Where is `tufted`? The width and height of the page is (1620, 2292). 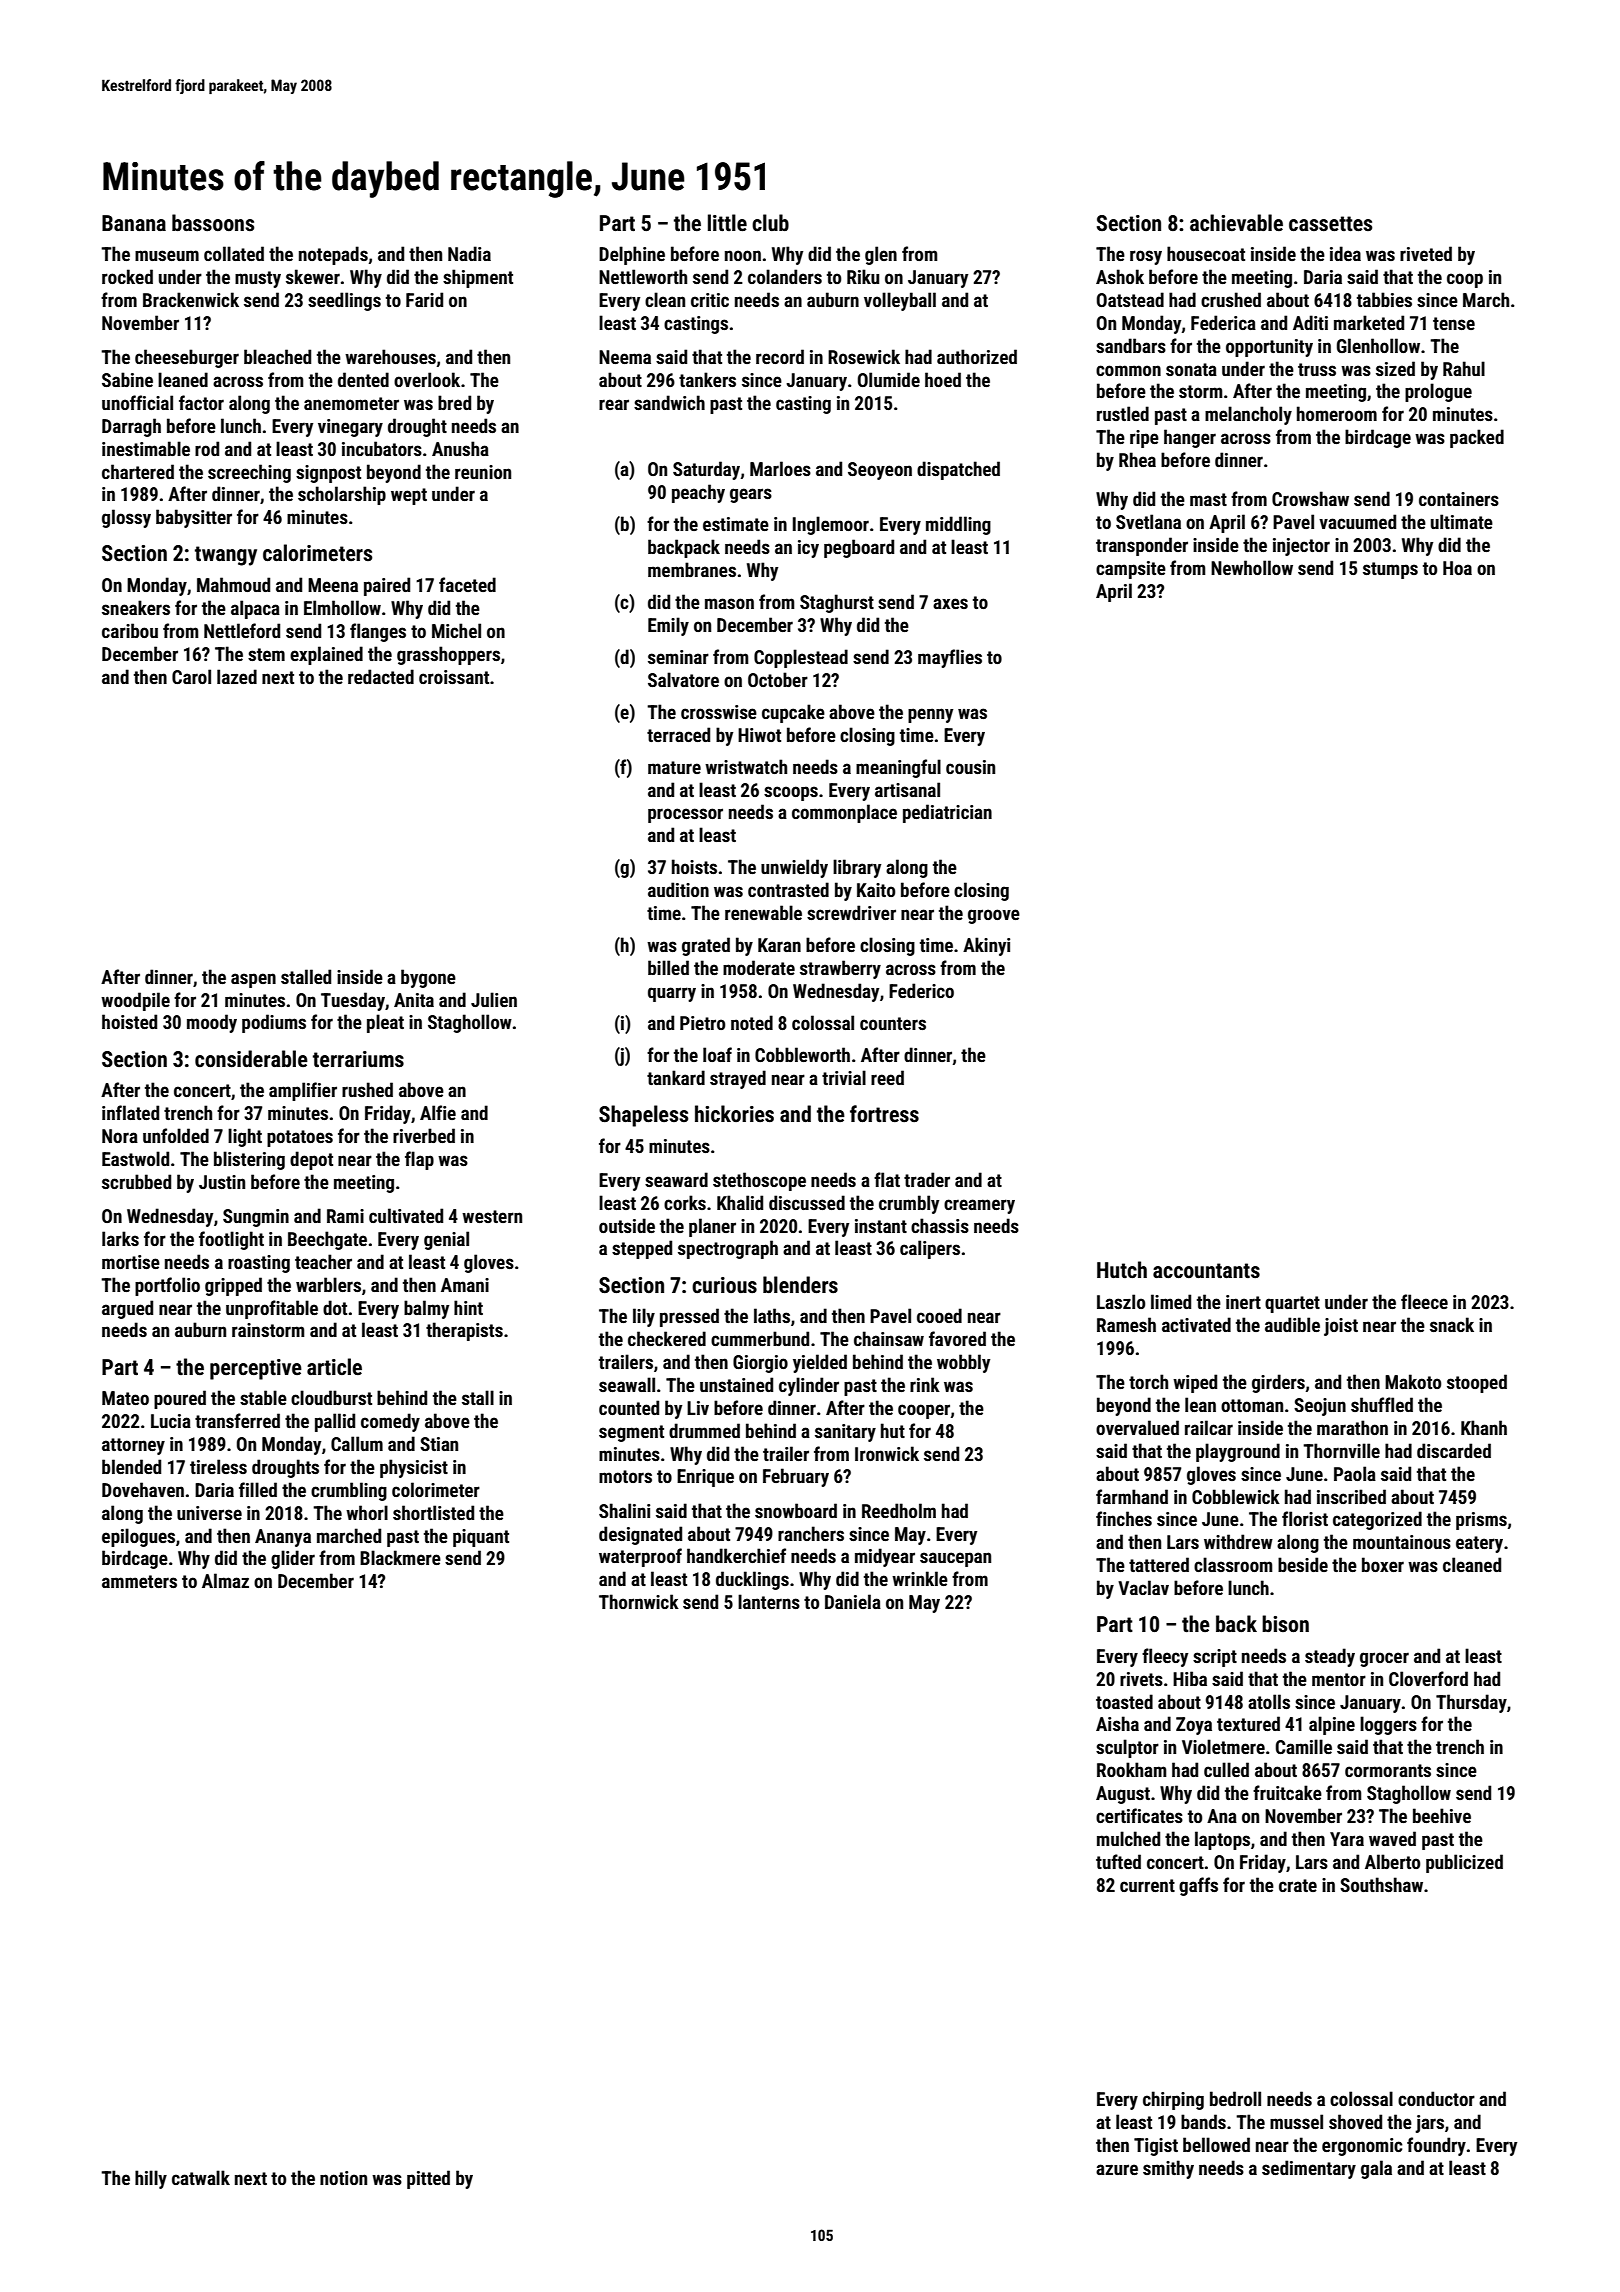
tufted is located at coordinates (1118, 1861).
